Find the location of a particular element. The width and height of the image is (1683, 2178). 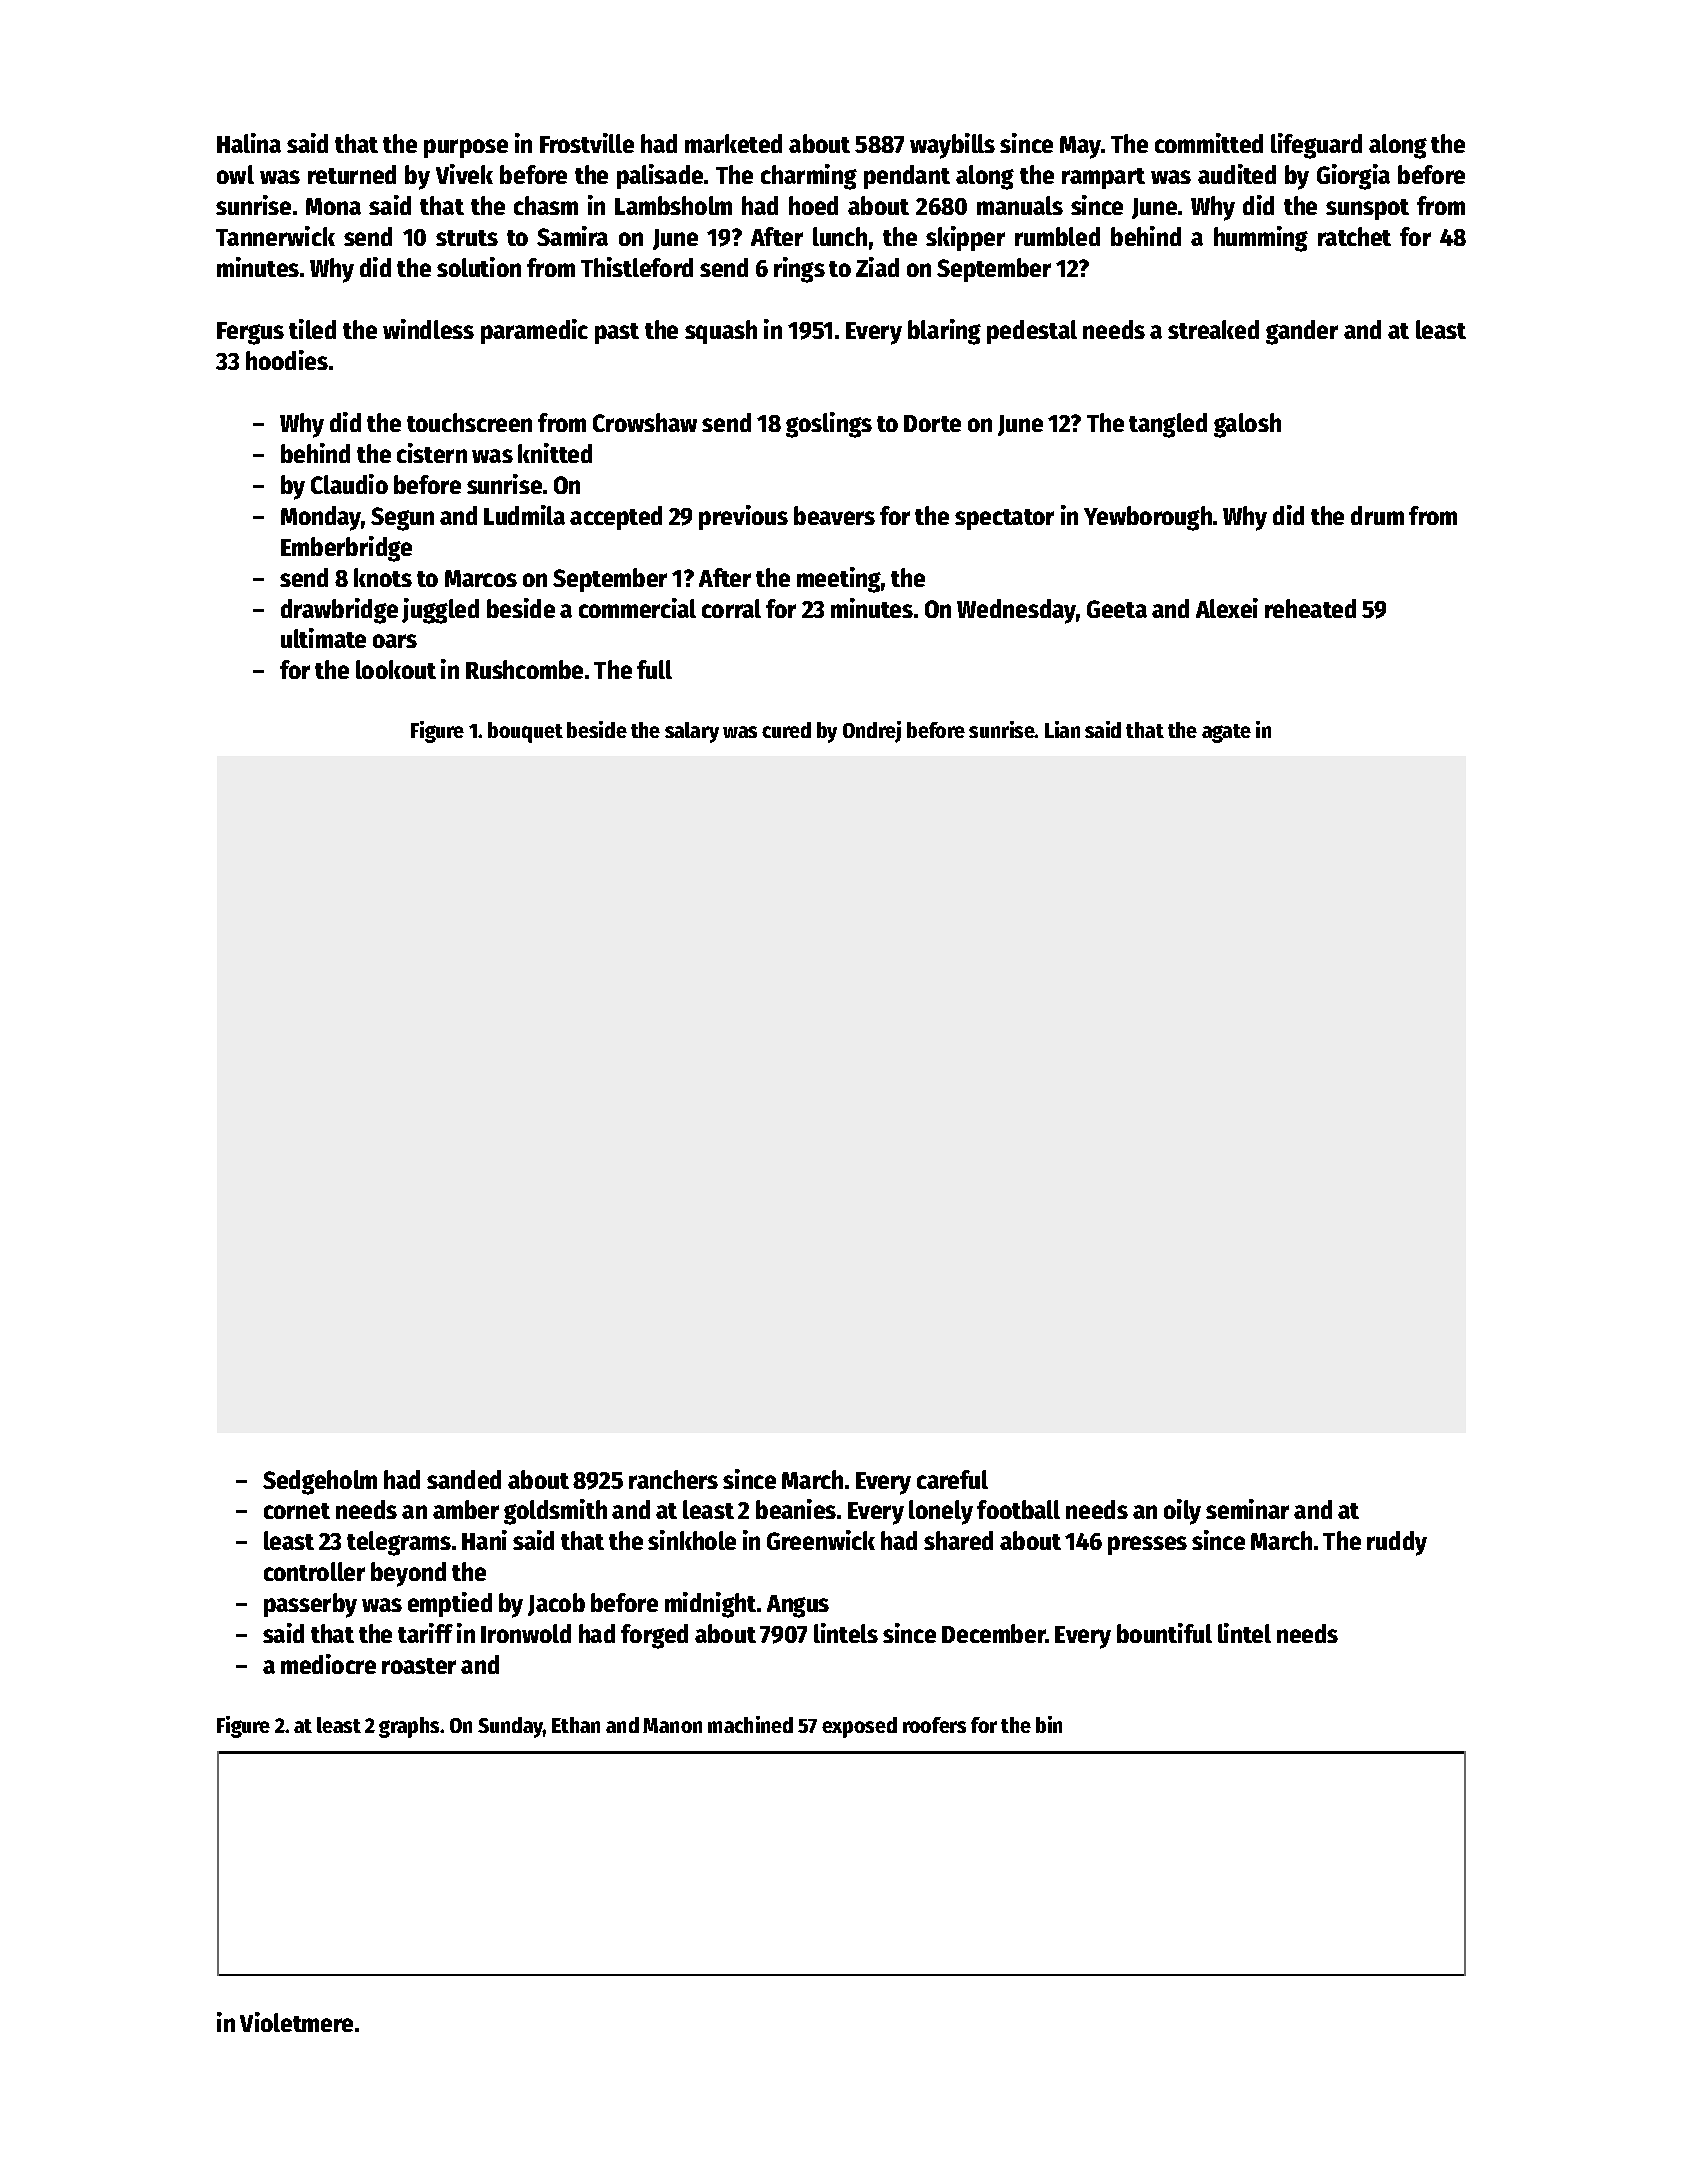

agate is located at coordinates (1226, 733).
